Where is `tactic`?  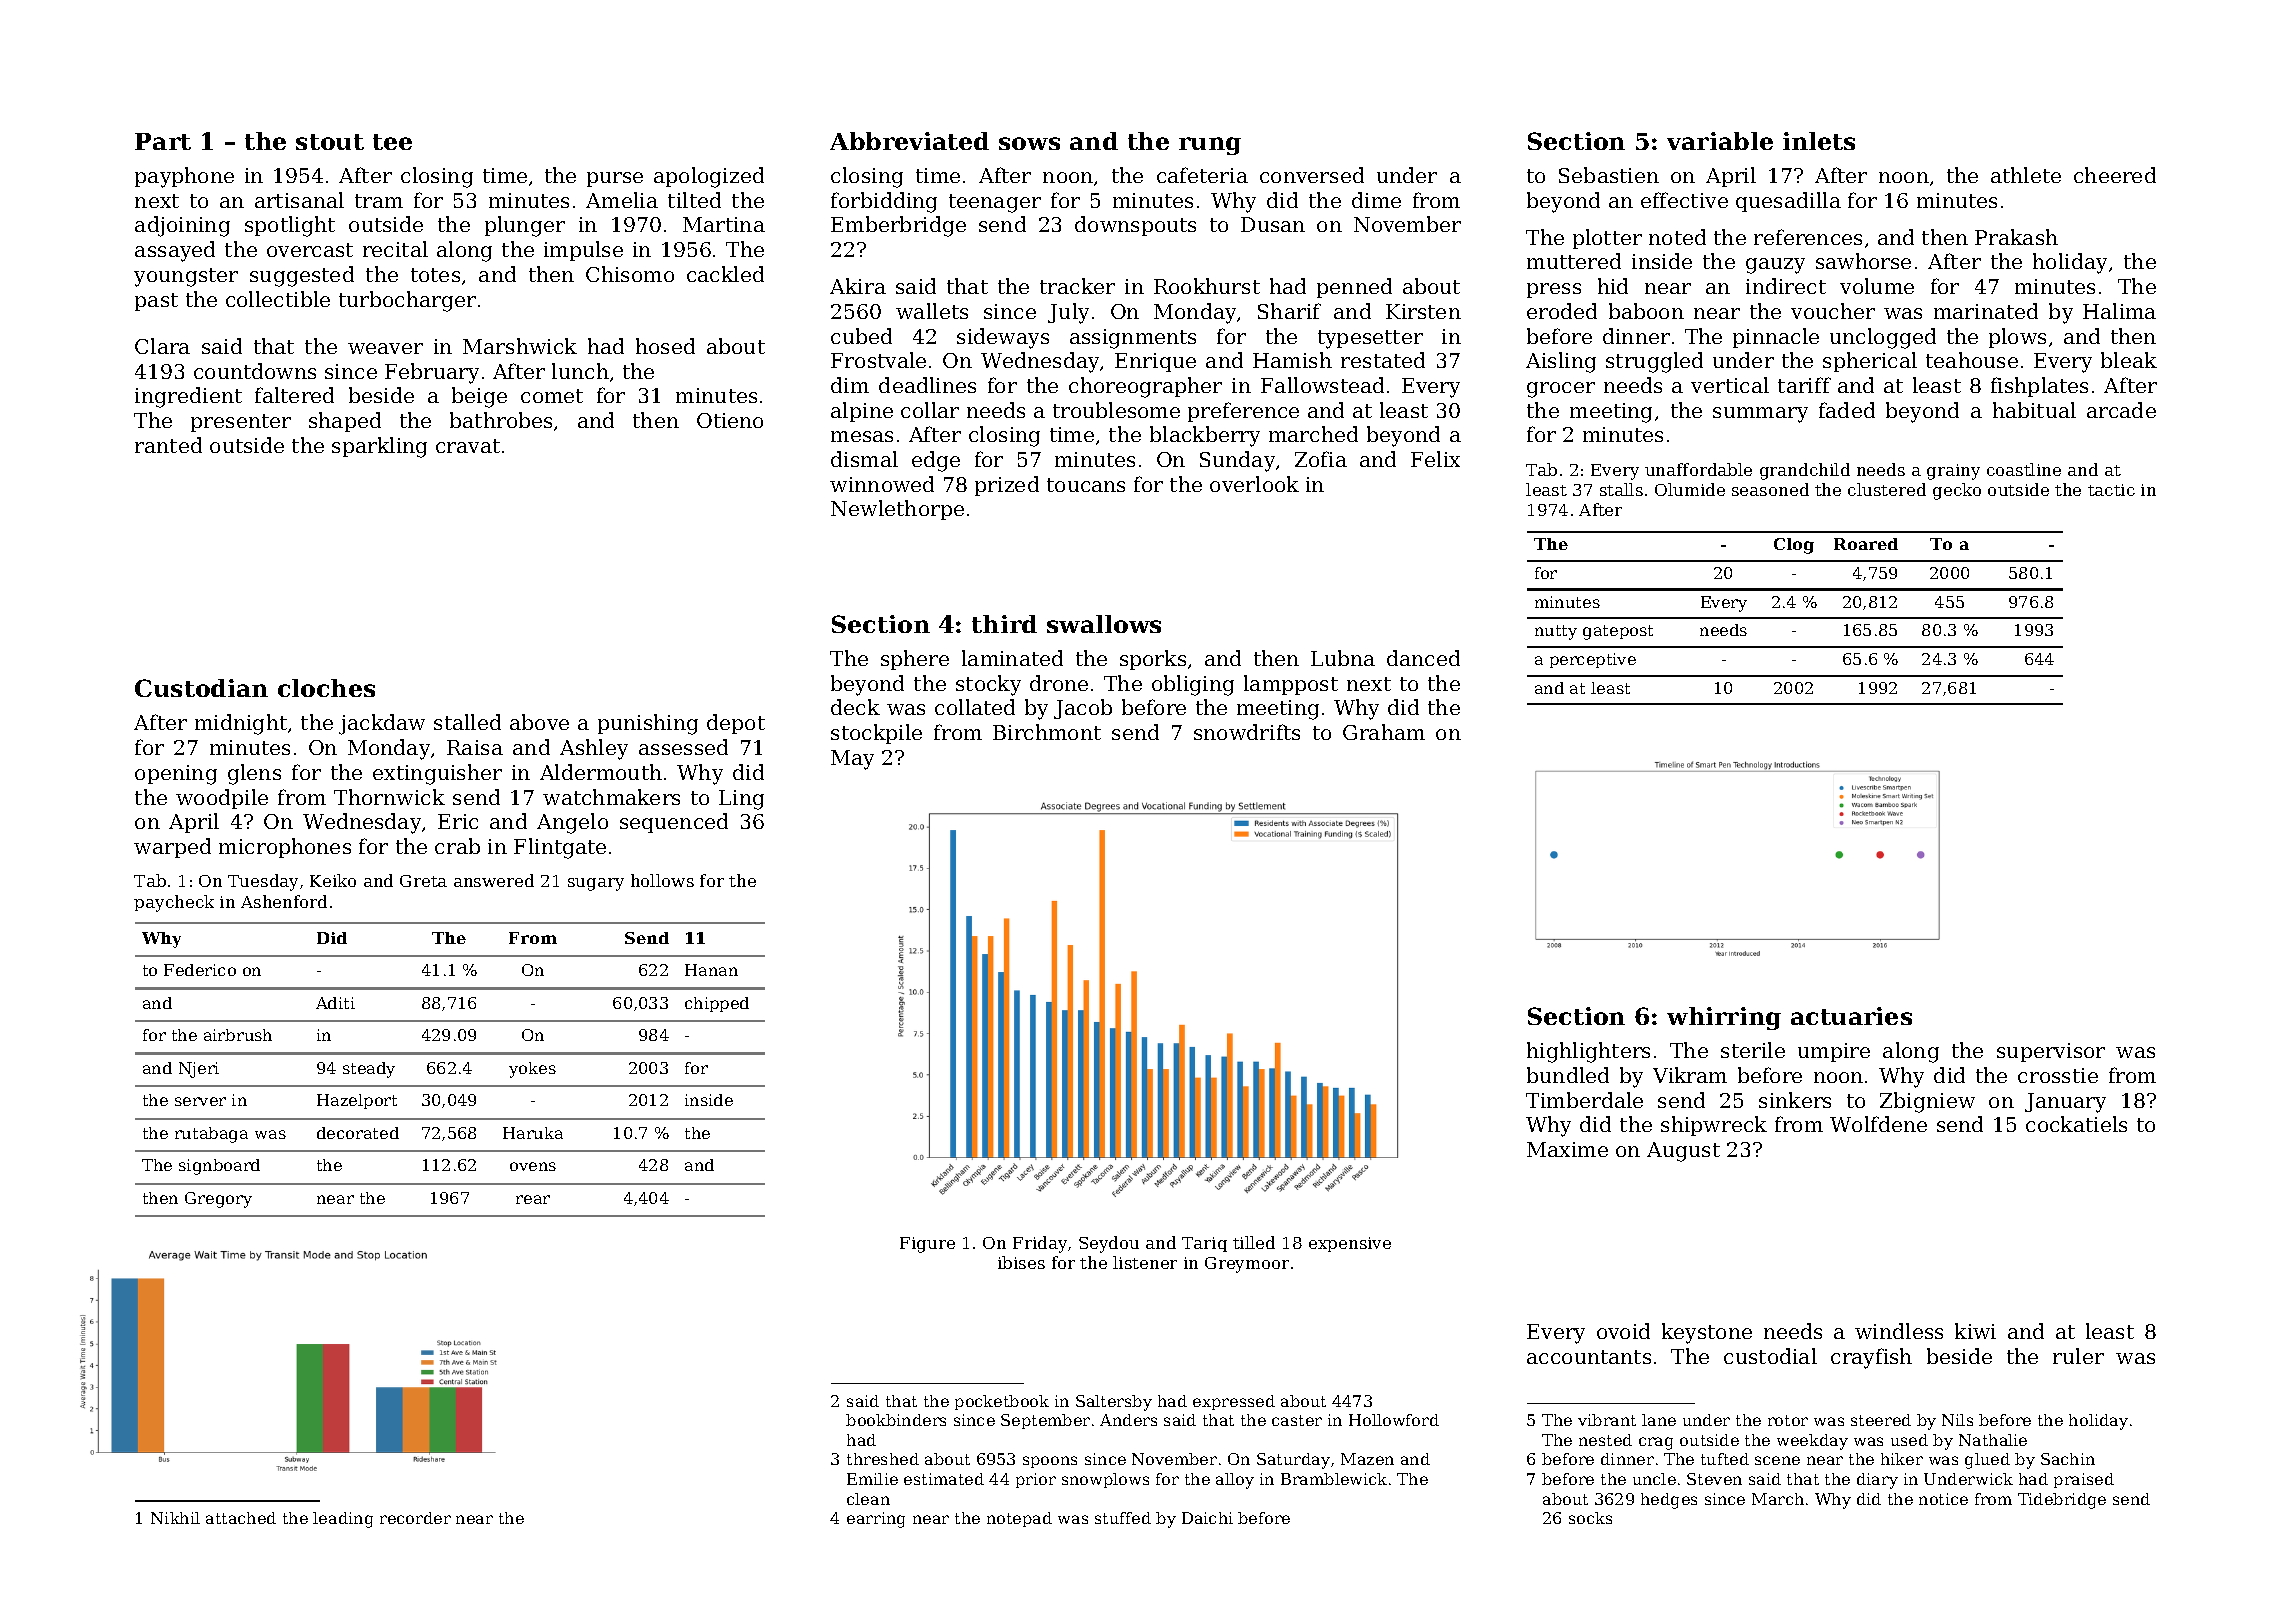 tactic is located at coordinates (2111, 490).
